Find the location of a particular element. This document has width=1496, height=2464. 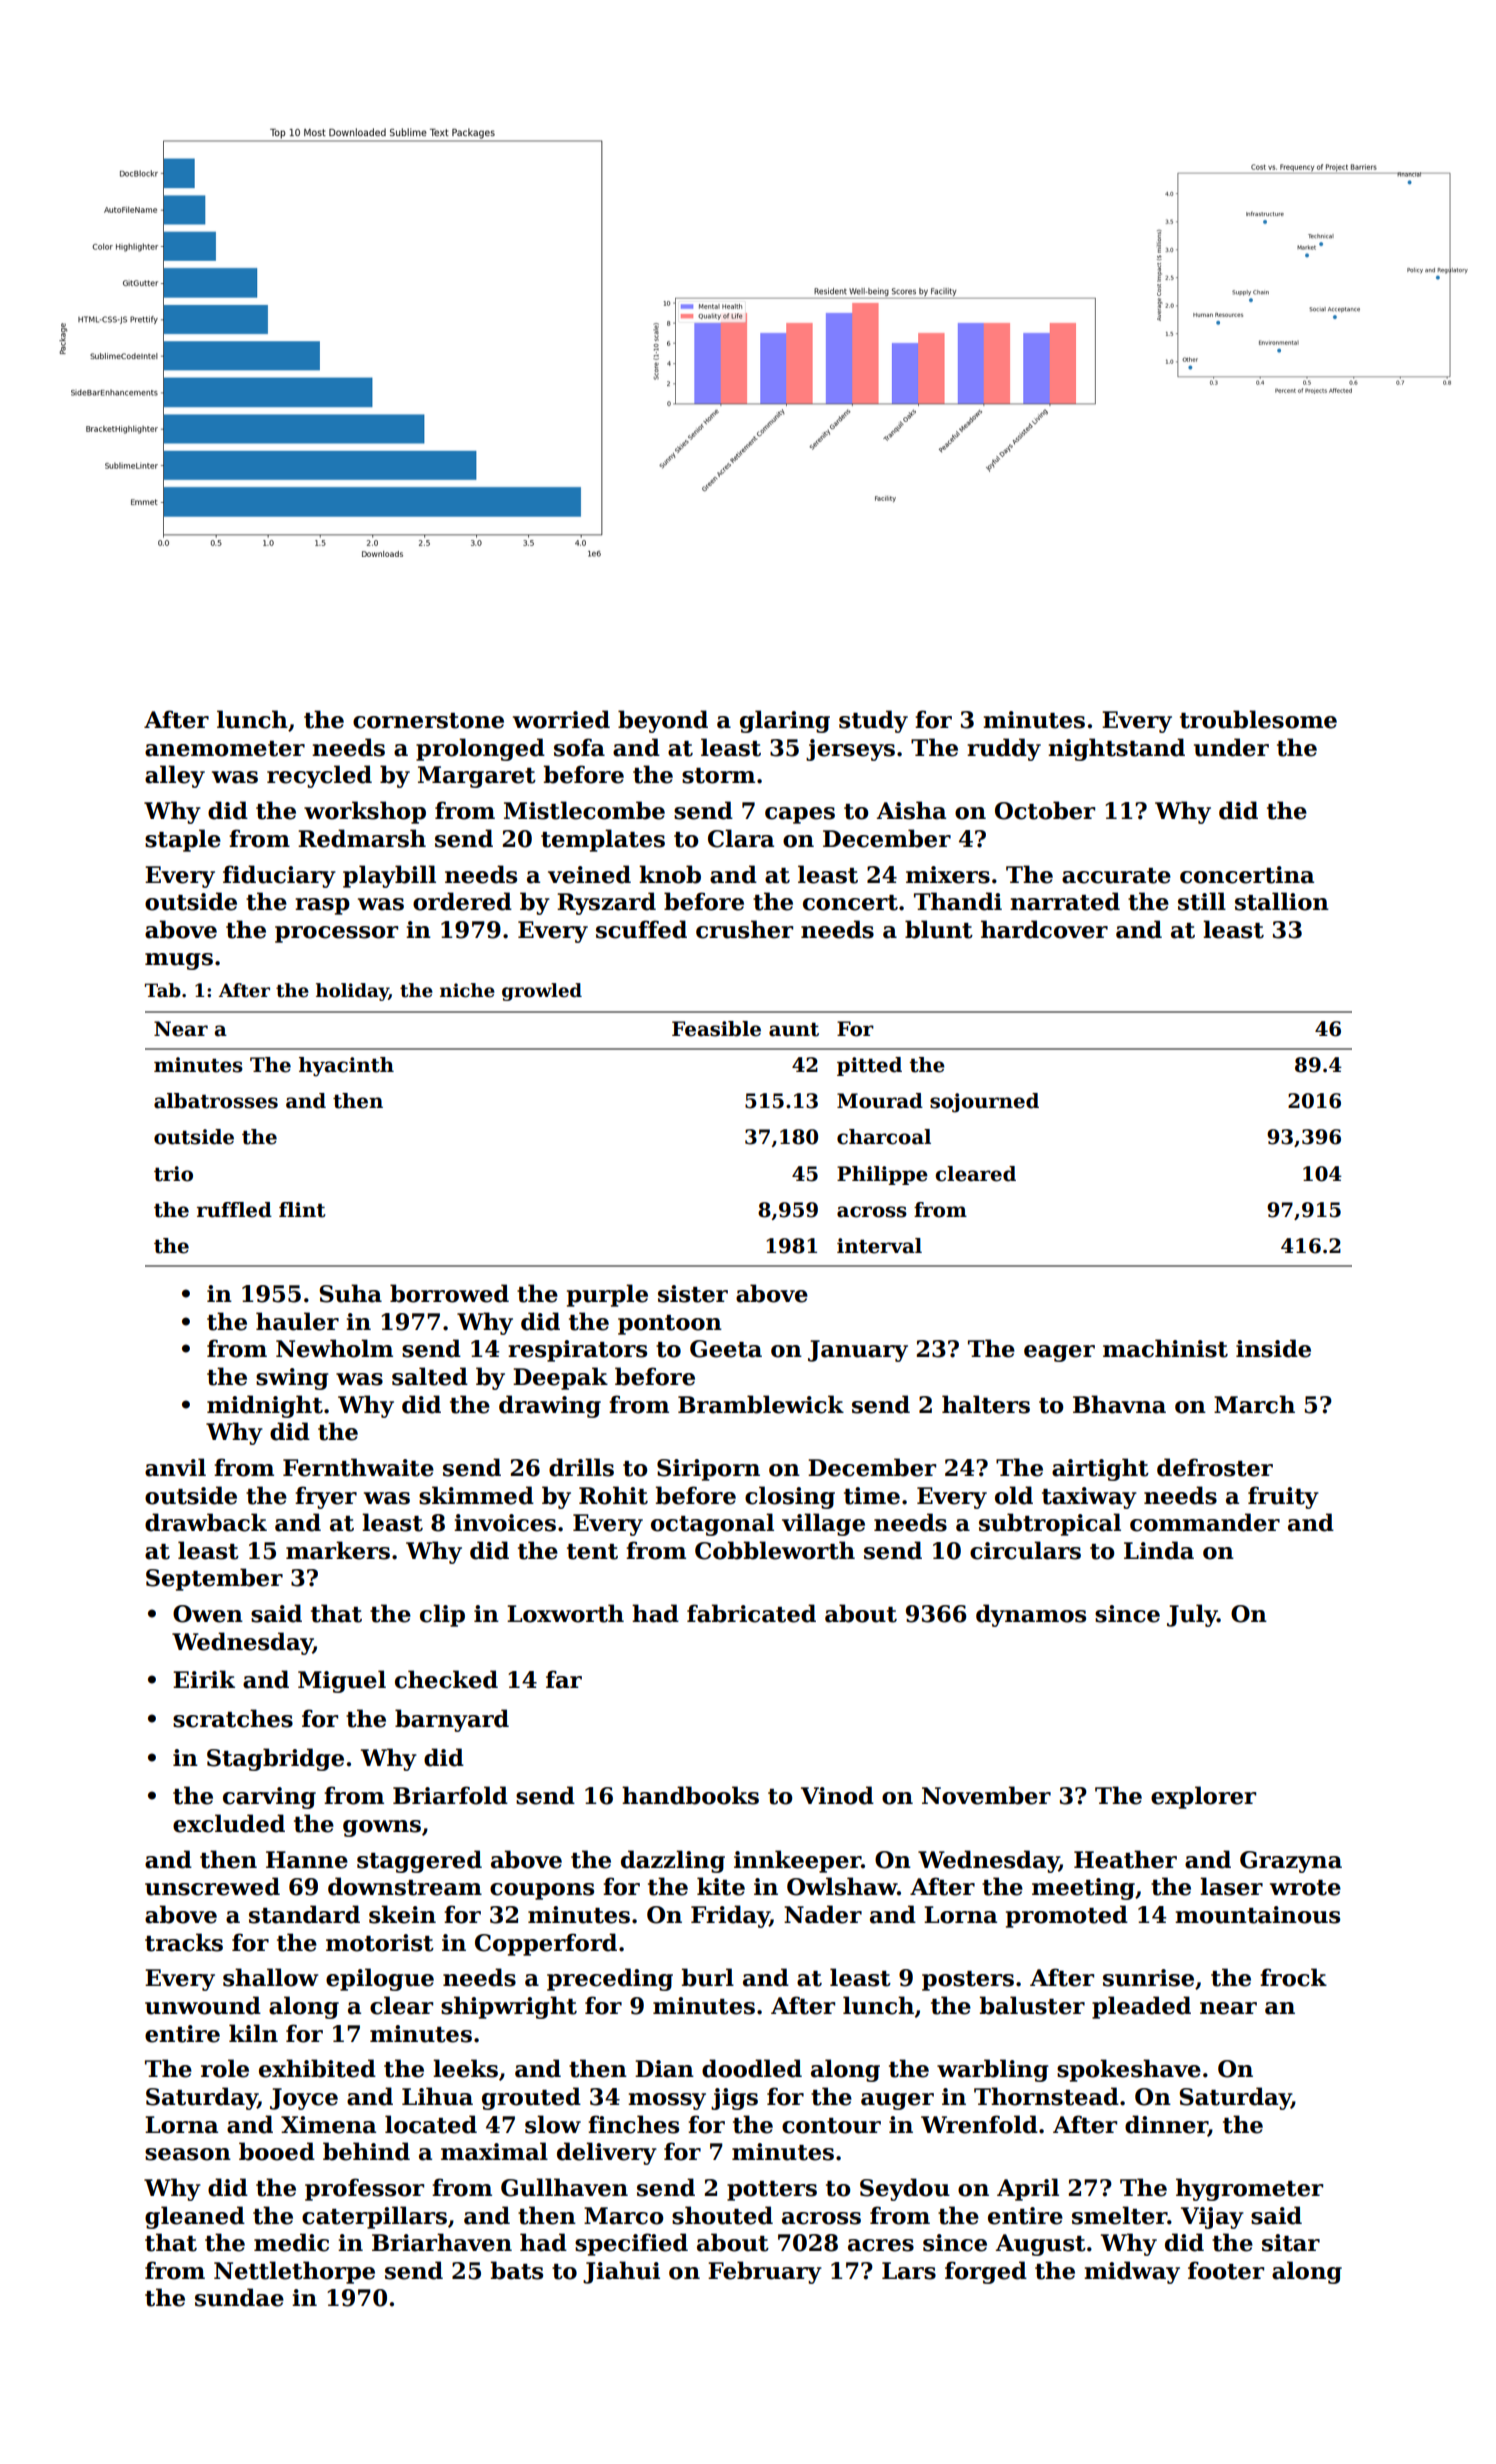

Feasible is located at coordinates (716, 1029).
